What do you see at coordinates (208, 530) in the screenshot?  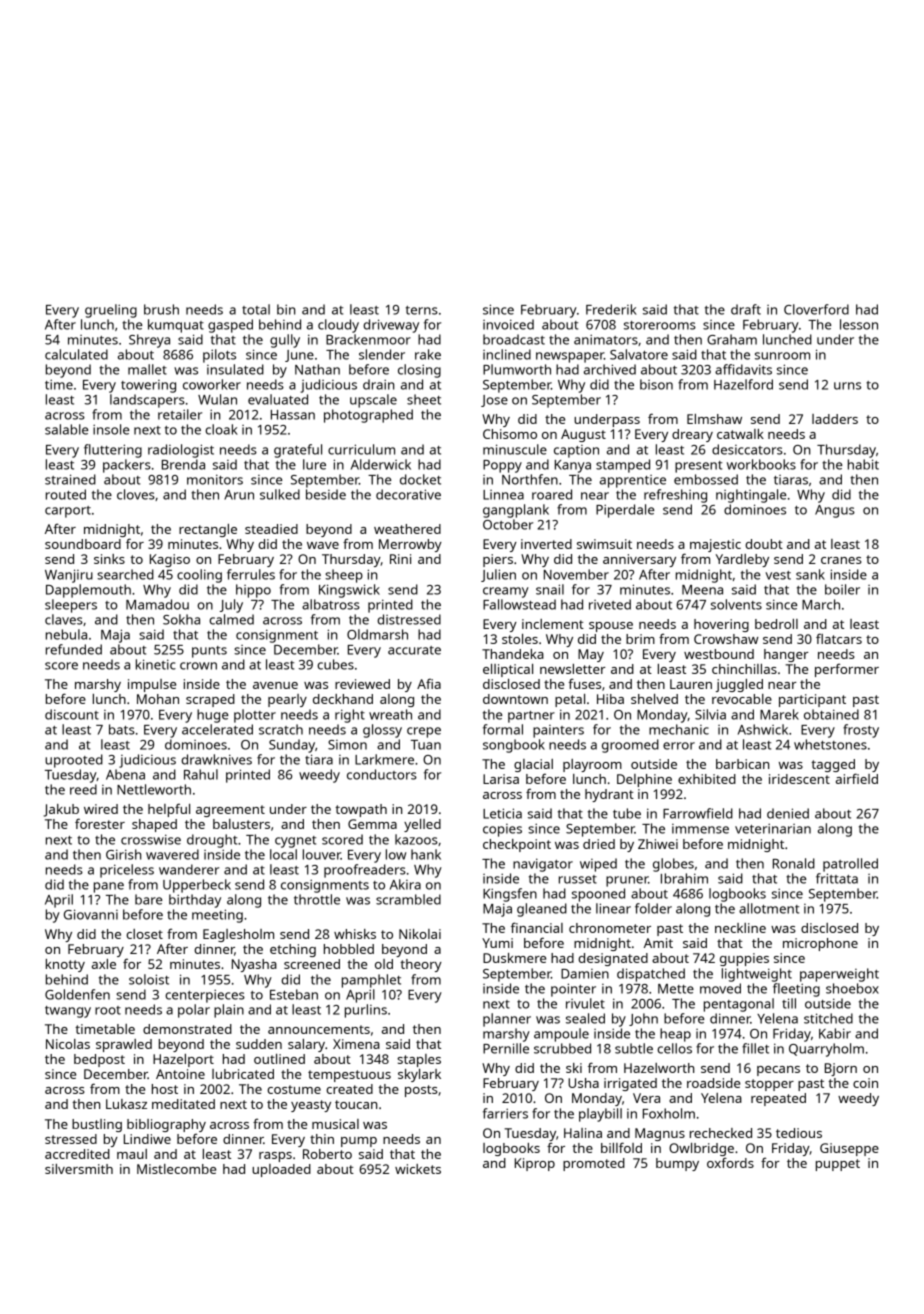 I see `rectangle` at bounding box center [208, 530].
